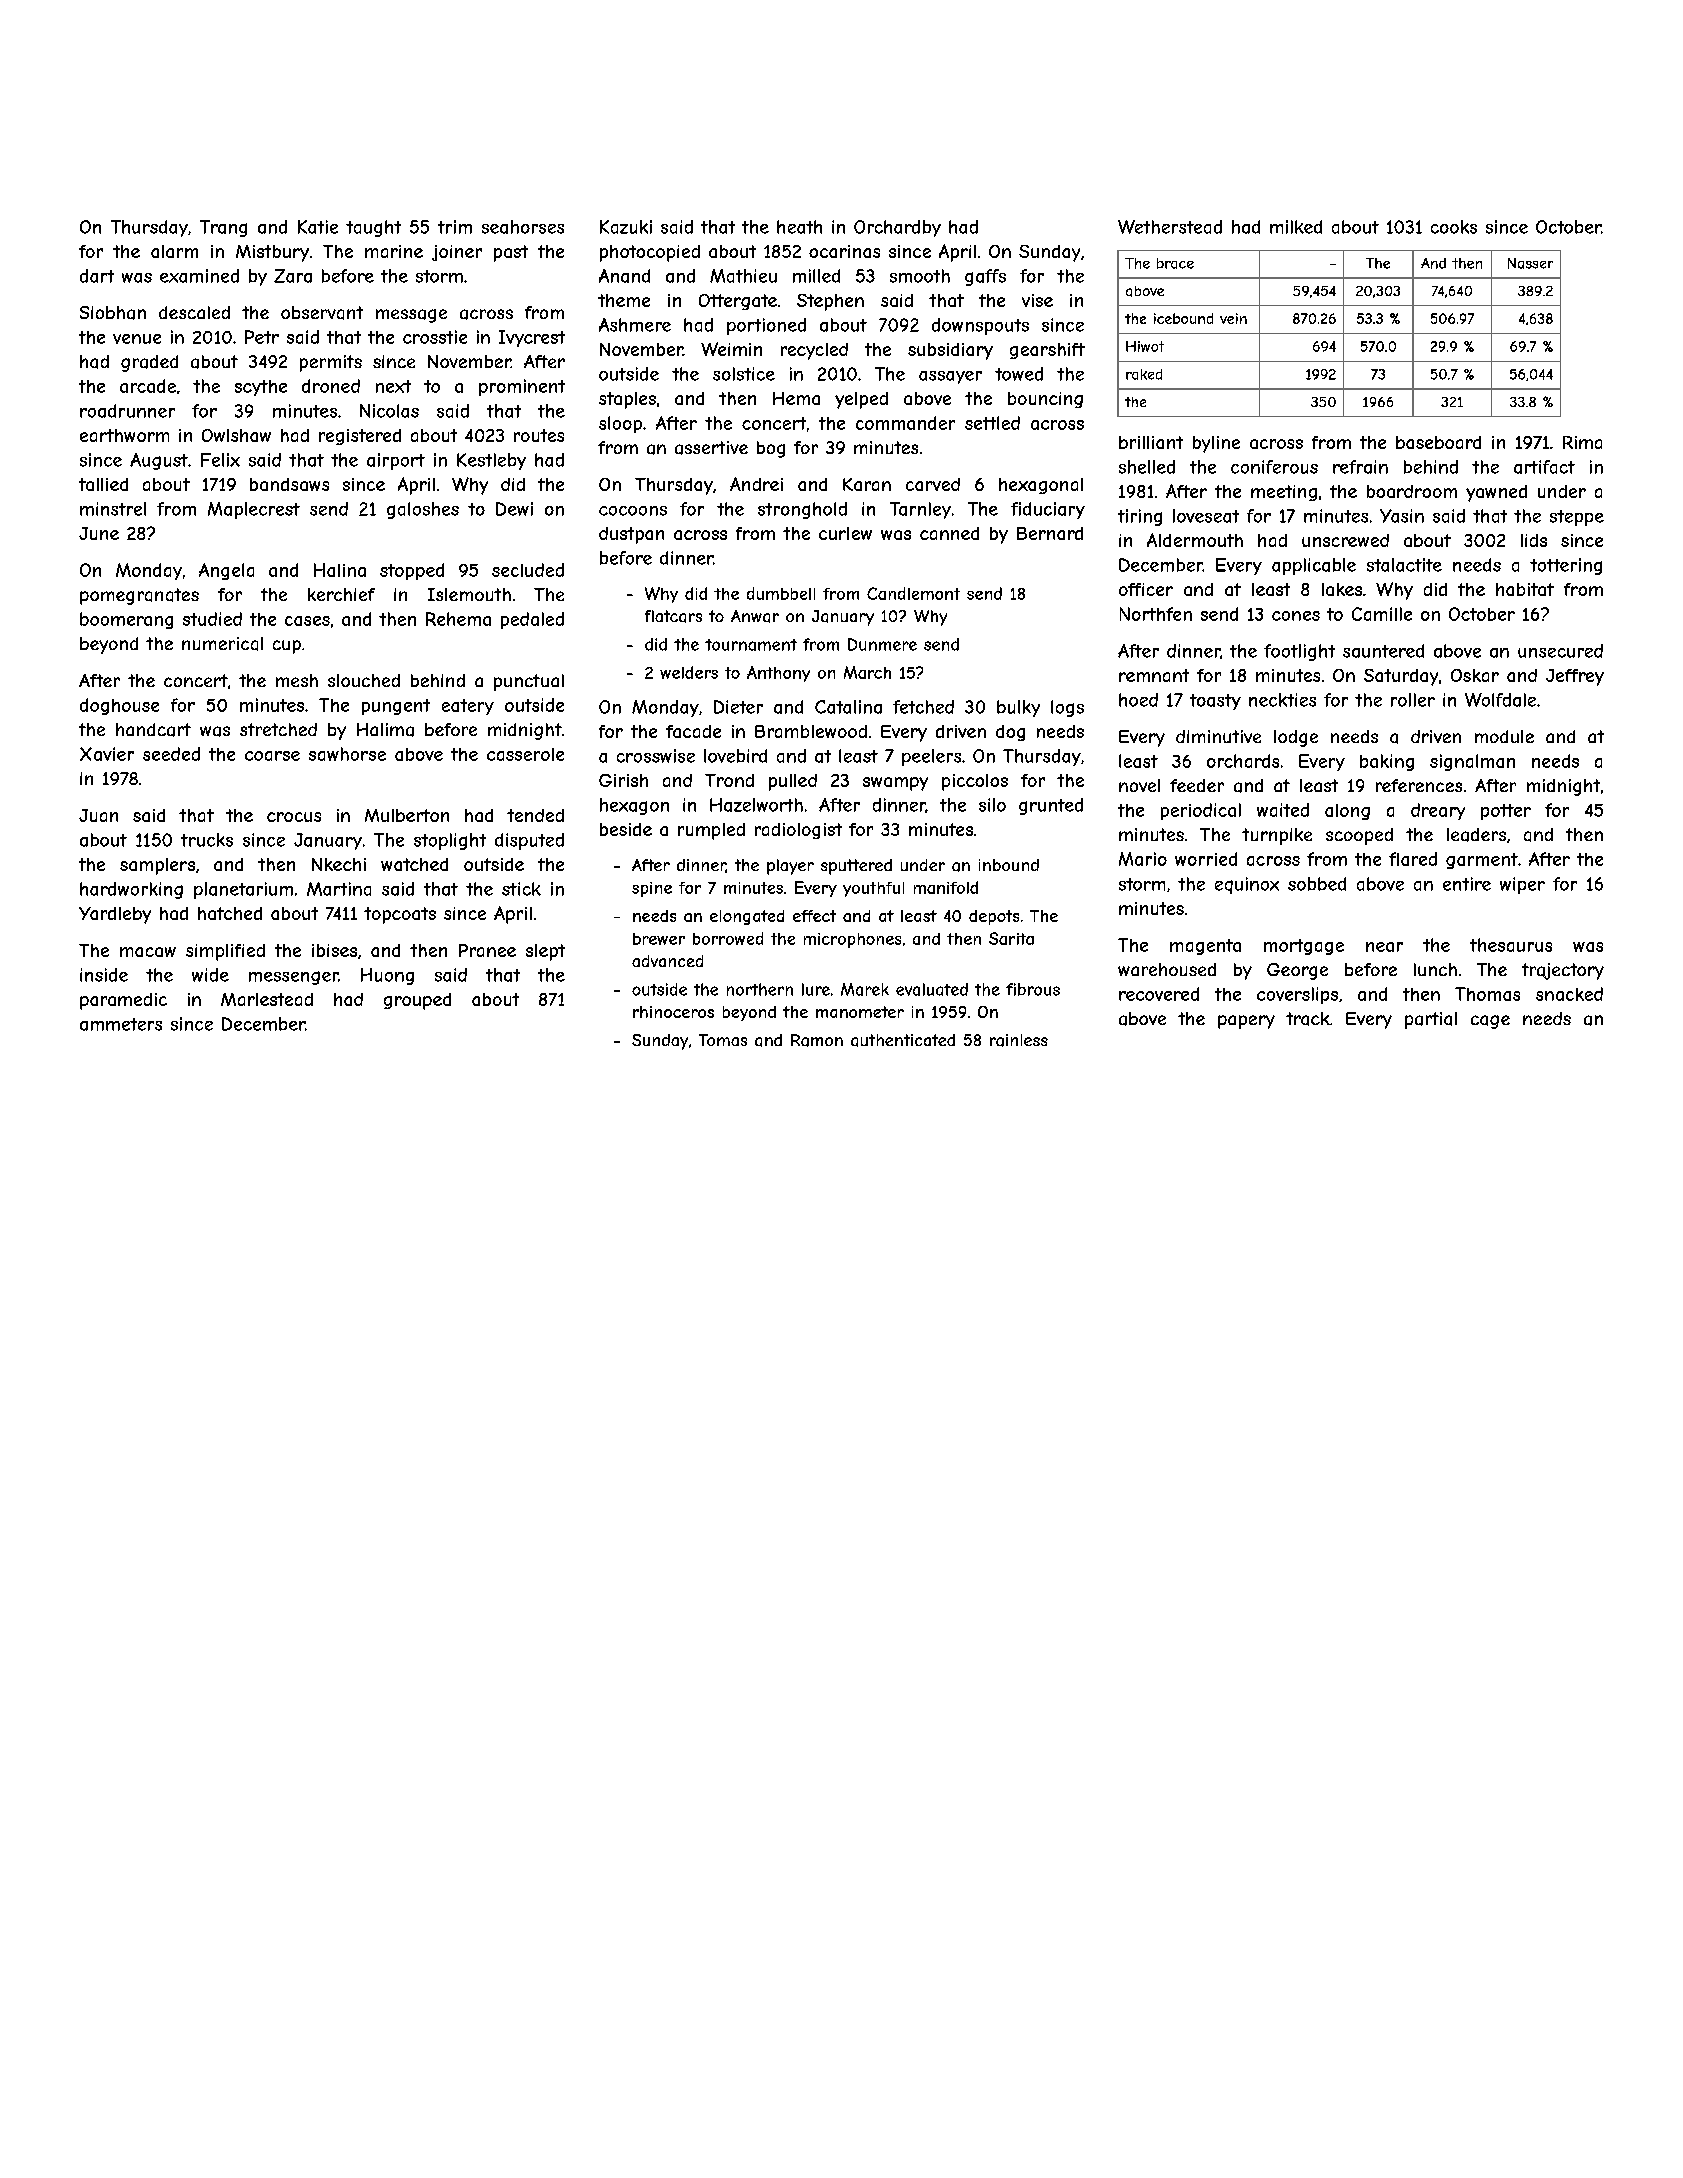  Describe the element at coordinates (798, 831) in the screenshot. I see `radiologist` at that location.
